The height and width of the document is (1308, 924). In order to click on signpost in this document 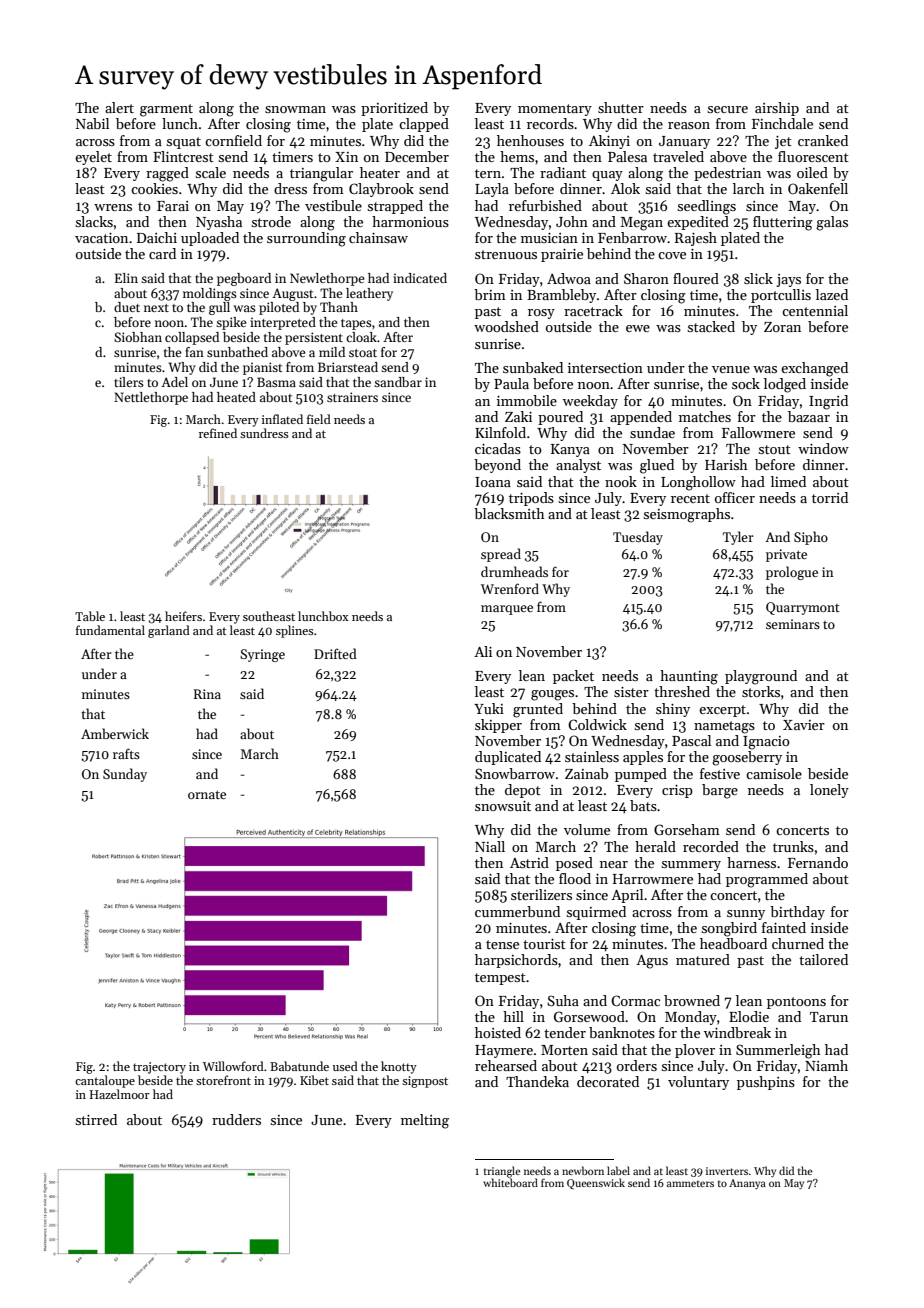, I will do `click(425, 1082)`.
